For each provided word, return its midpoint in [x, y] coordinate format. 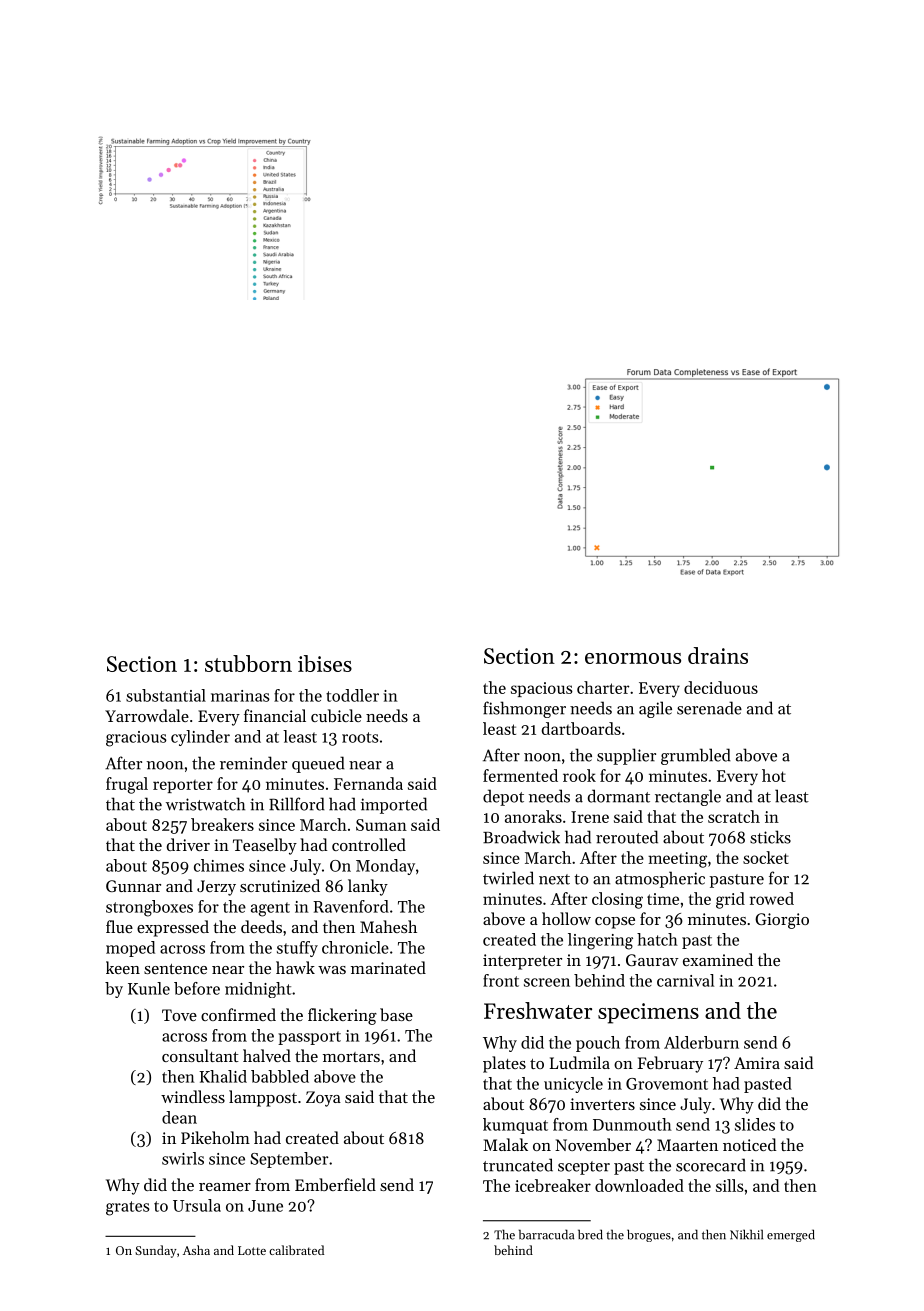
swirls [183, 1158]
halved [267, 1055]
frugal [127, 785]
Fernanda [368, 783]
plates [504, 1064]
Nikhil [746, 1234]
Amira [757, 1063]
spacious [542, 689]
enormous [633, 658]
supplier [626, 756]
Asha [196, 1250]
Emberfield [335, 1184]
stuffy [297, 949]
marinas [240, 696]
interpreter [522, 962]
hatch [657, 939]
